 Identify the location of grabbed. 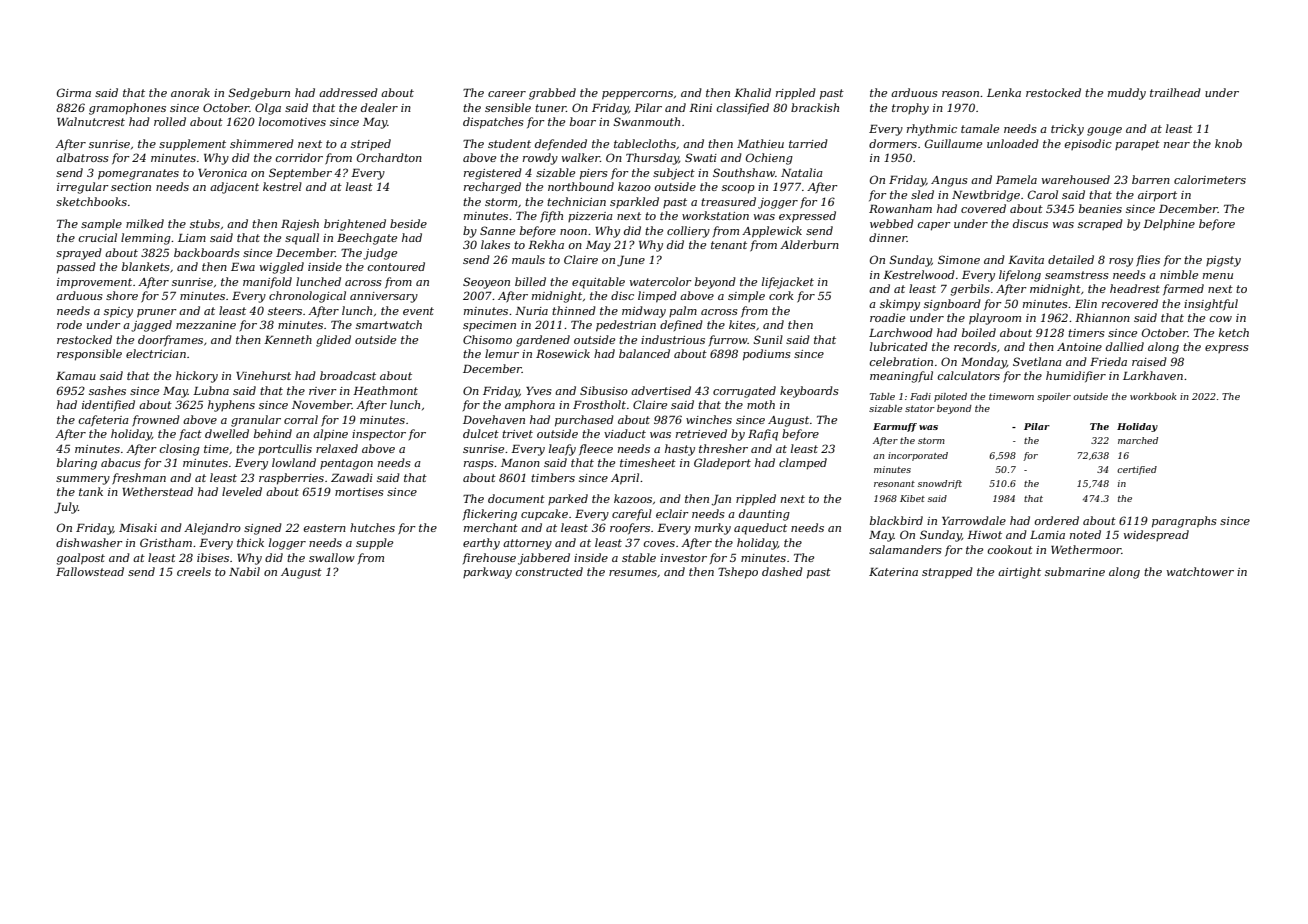
(552, 94).
